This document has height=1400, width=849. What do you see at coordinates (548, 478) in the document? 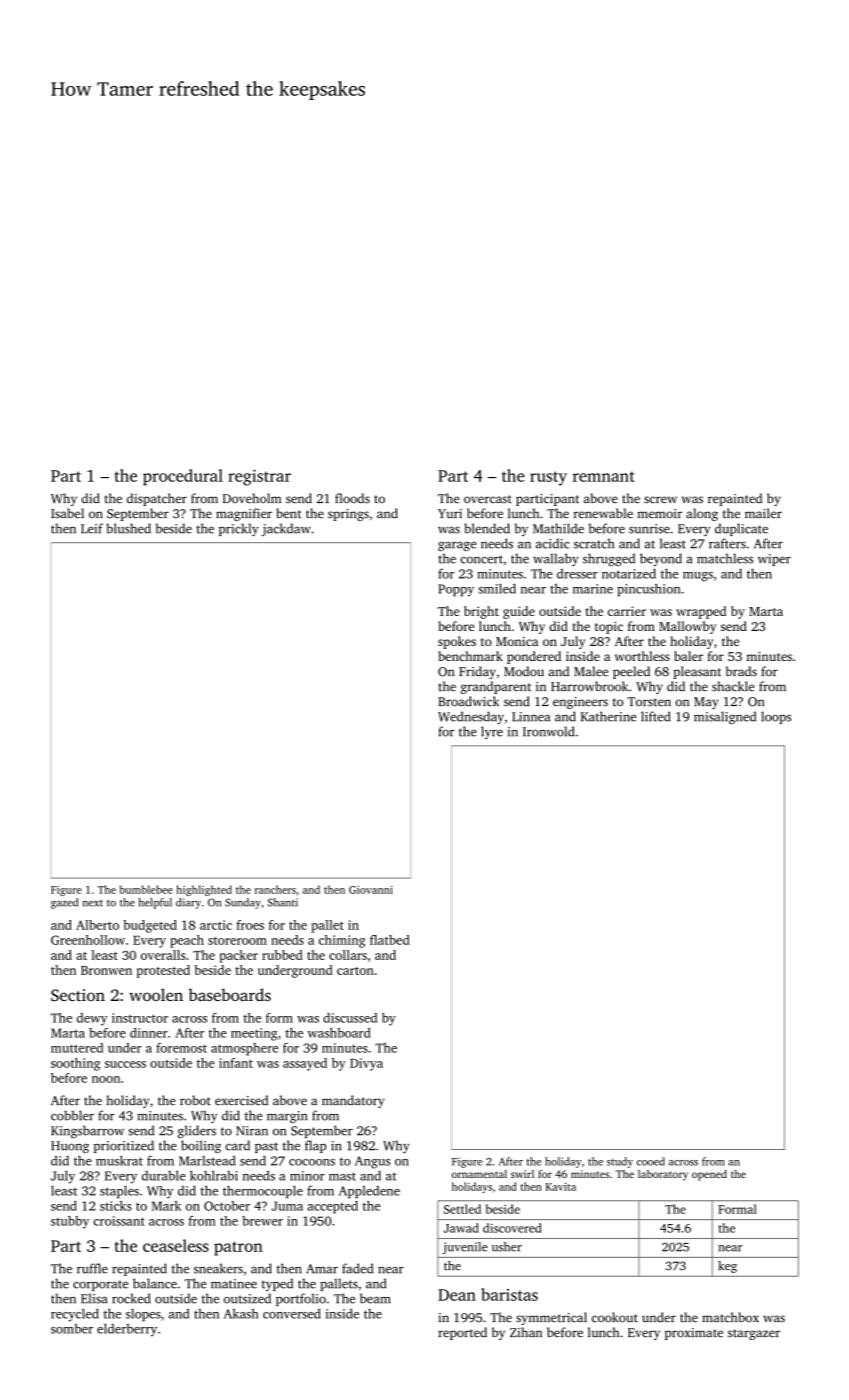
I see `rusty` at bounding box center [548, 478].
